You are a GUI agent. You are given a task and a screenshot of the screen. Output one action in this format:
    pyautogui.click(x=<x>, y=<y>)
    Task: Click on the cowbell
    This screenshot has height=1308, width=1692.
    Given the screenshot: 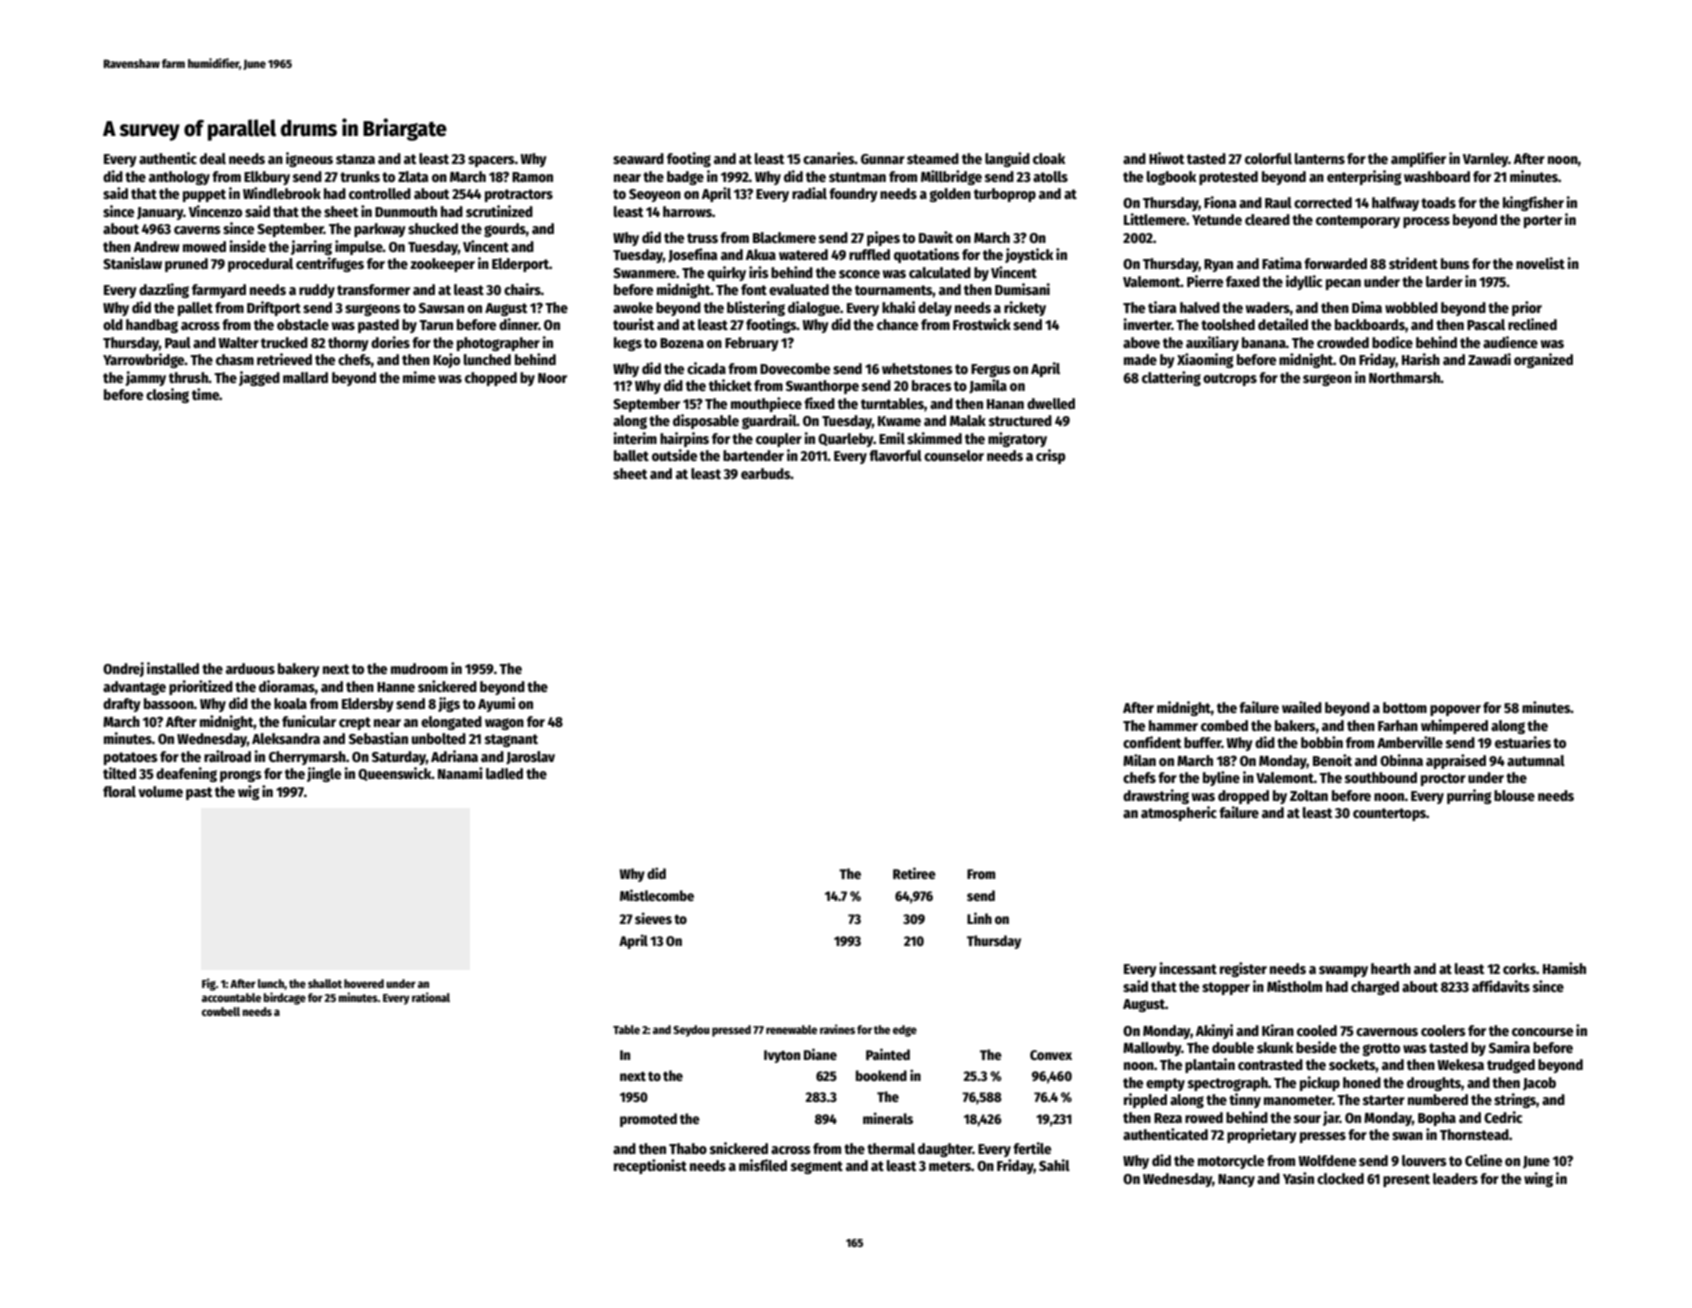 What is the action you would take?
    pyautogui.click(x=221, y=1011)
